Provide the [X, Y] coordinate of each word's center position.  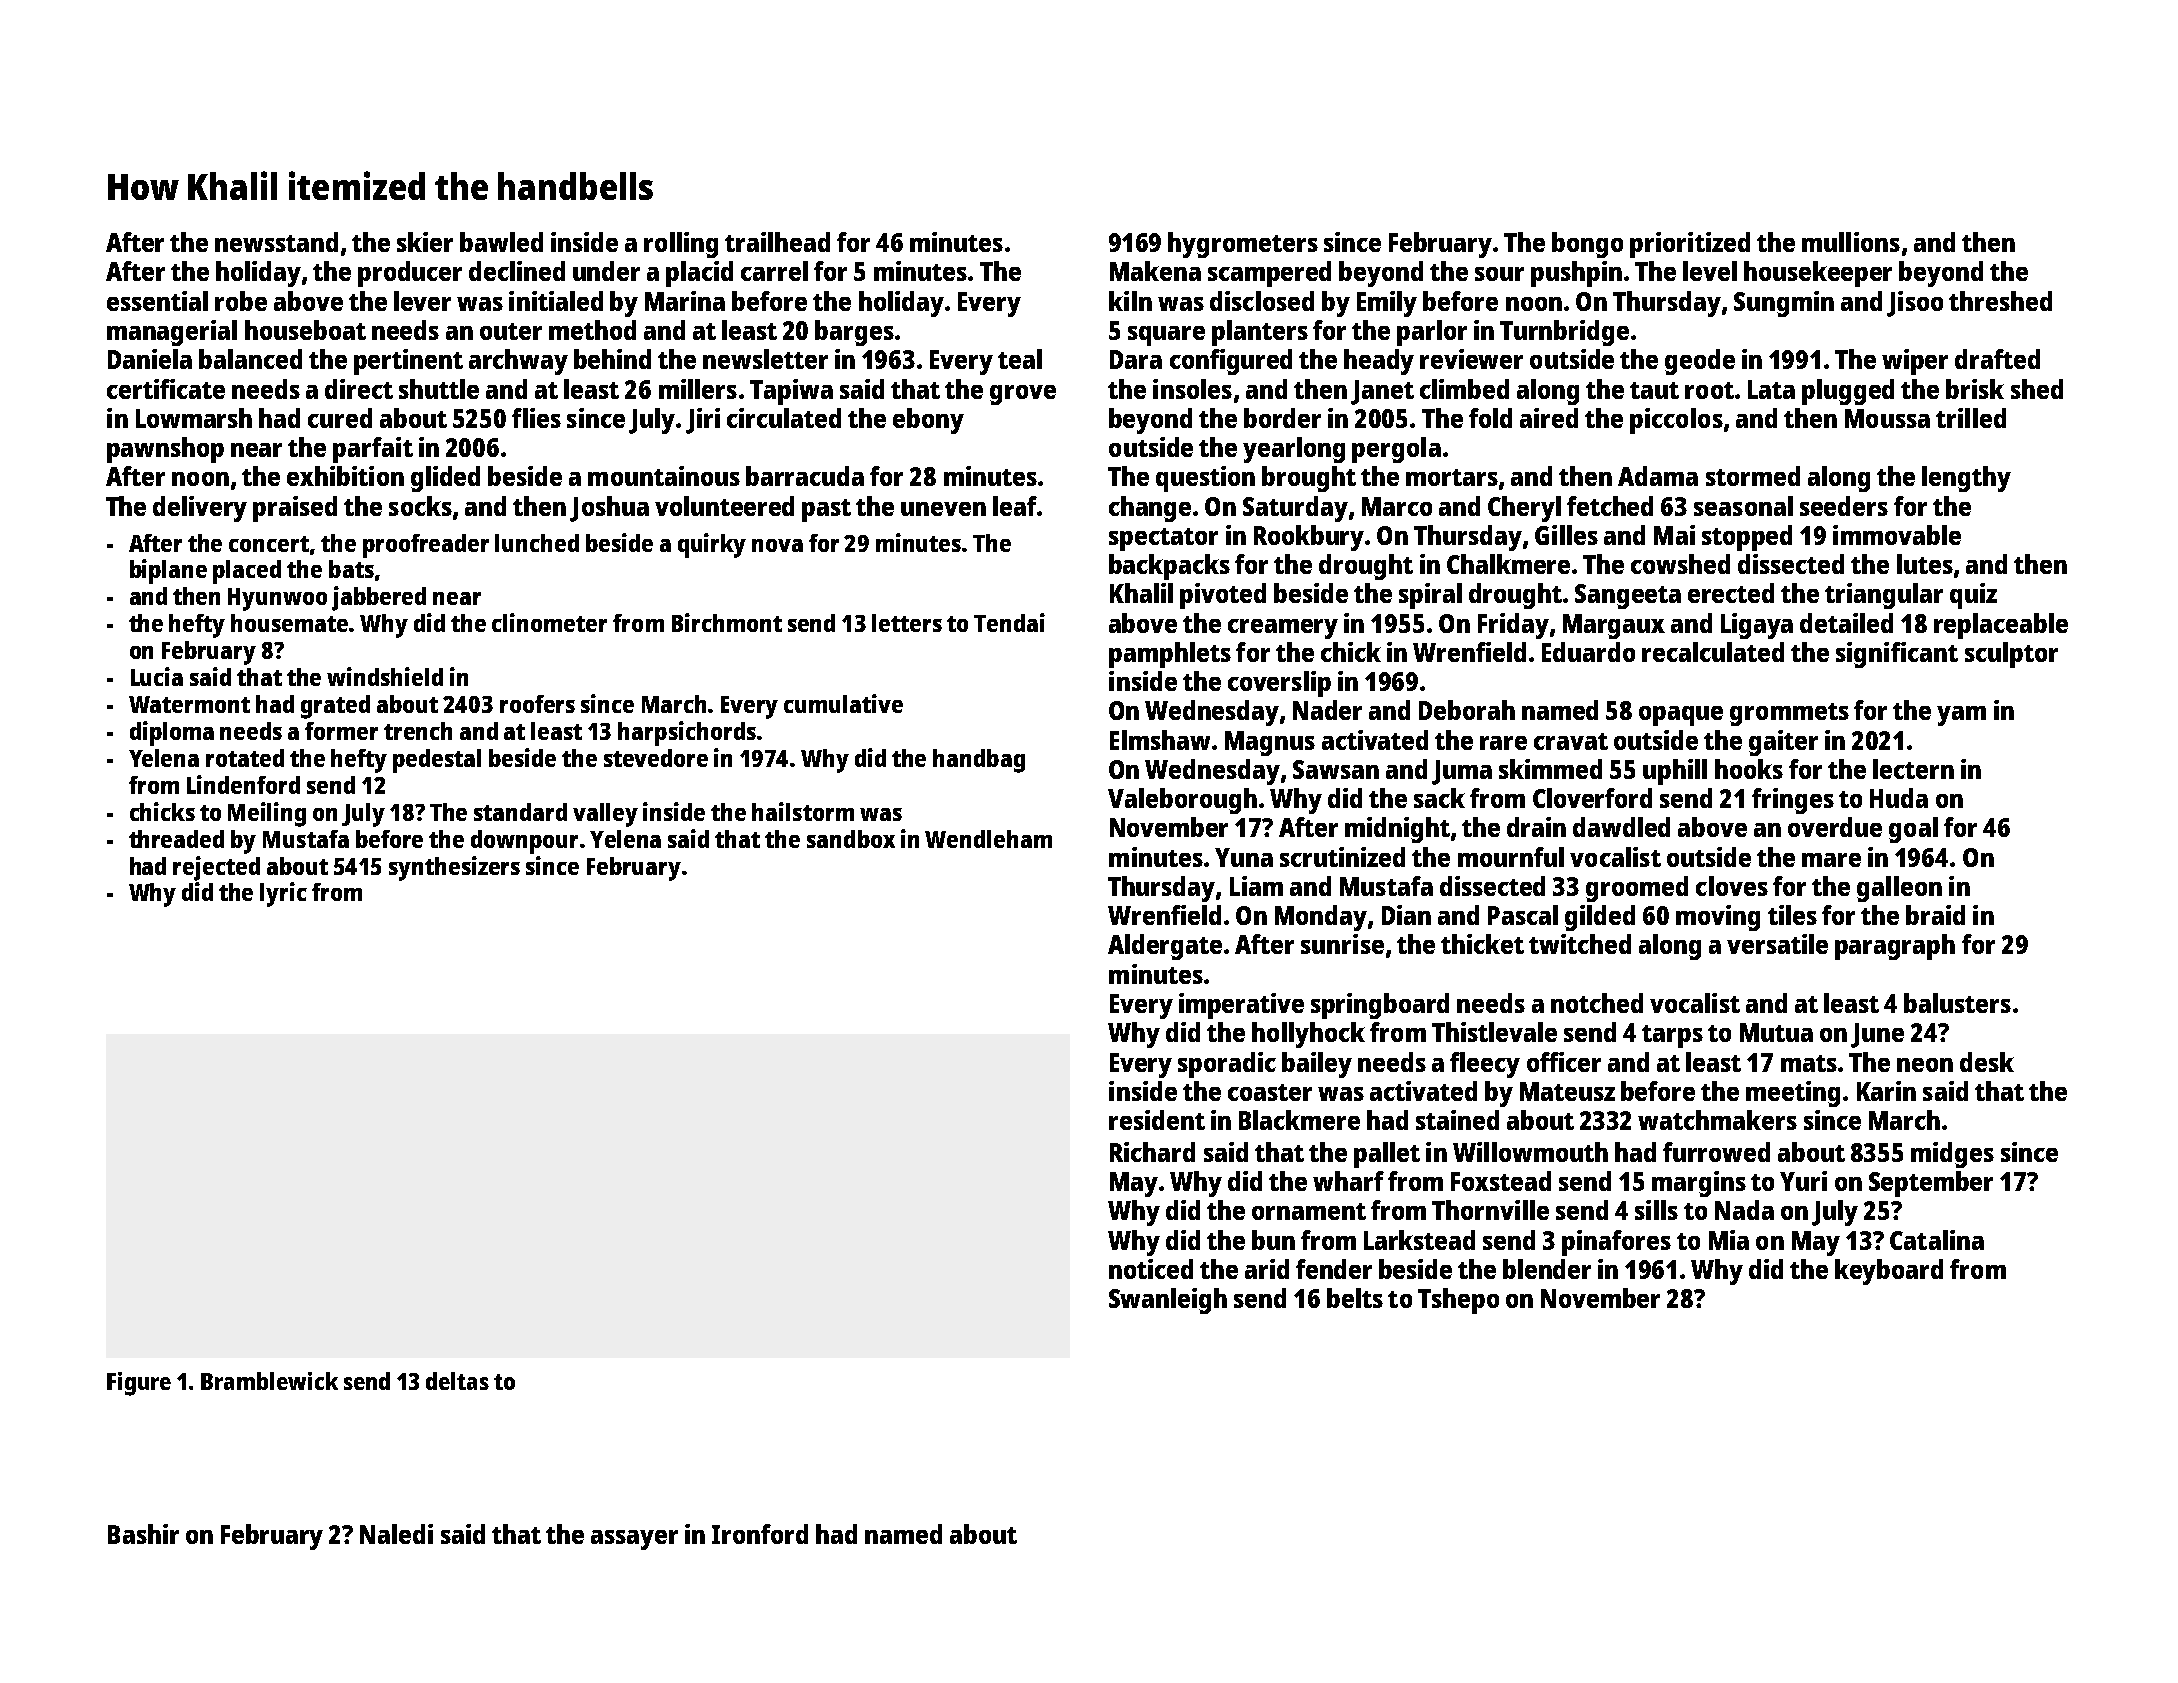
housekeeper [1818, 274]
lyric [283, 894]
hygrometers [1243, 245]
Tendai [1009, 622]
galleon [1899, 889]
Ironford [760, 1534]
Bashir [143, 1534]
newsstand [276, 242]
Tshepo [1458, 1301]
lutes [1925, 564]
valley [605, 815]
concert [269, 544]
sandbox [851, 839]
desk [1987, 1062]
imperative [1241, 1006]
